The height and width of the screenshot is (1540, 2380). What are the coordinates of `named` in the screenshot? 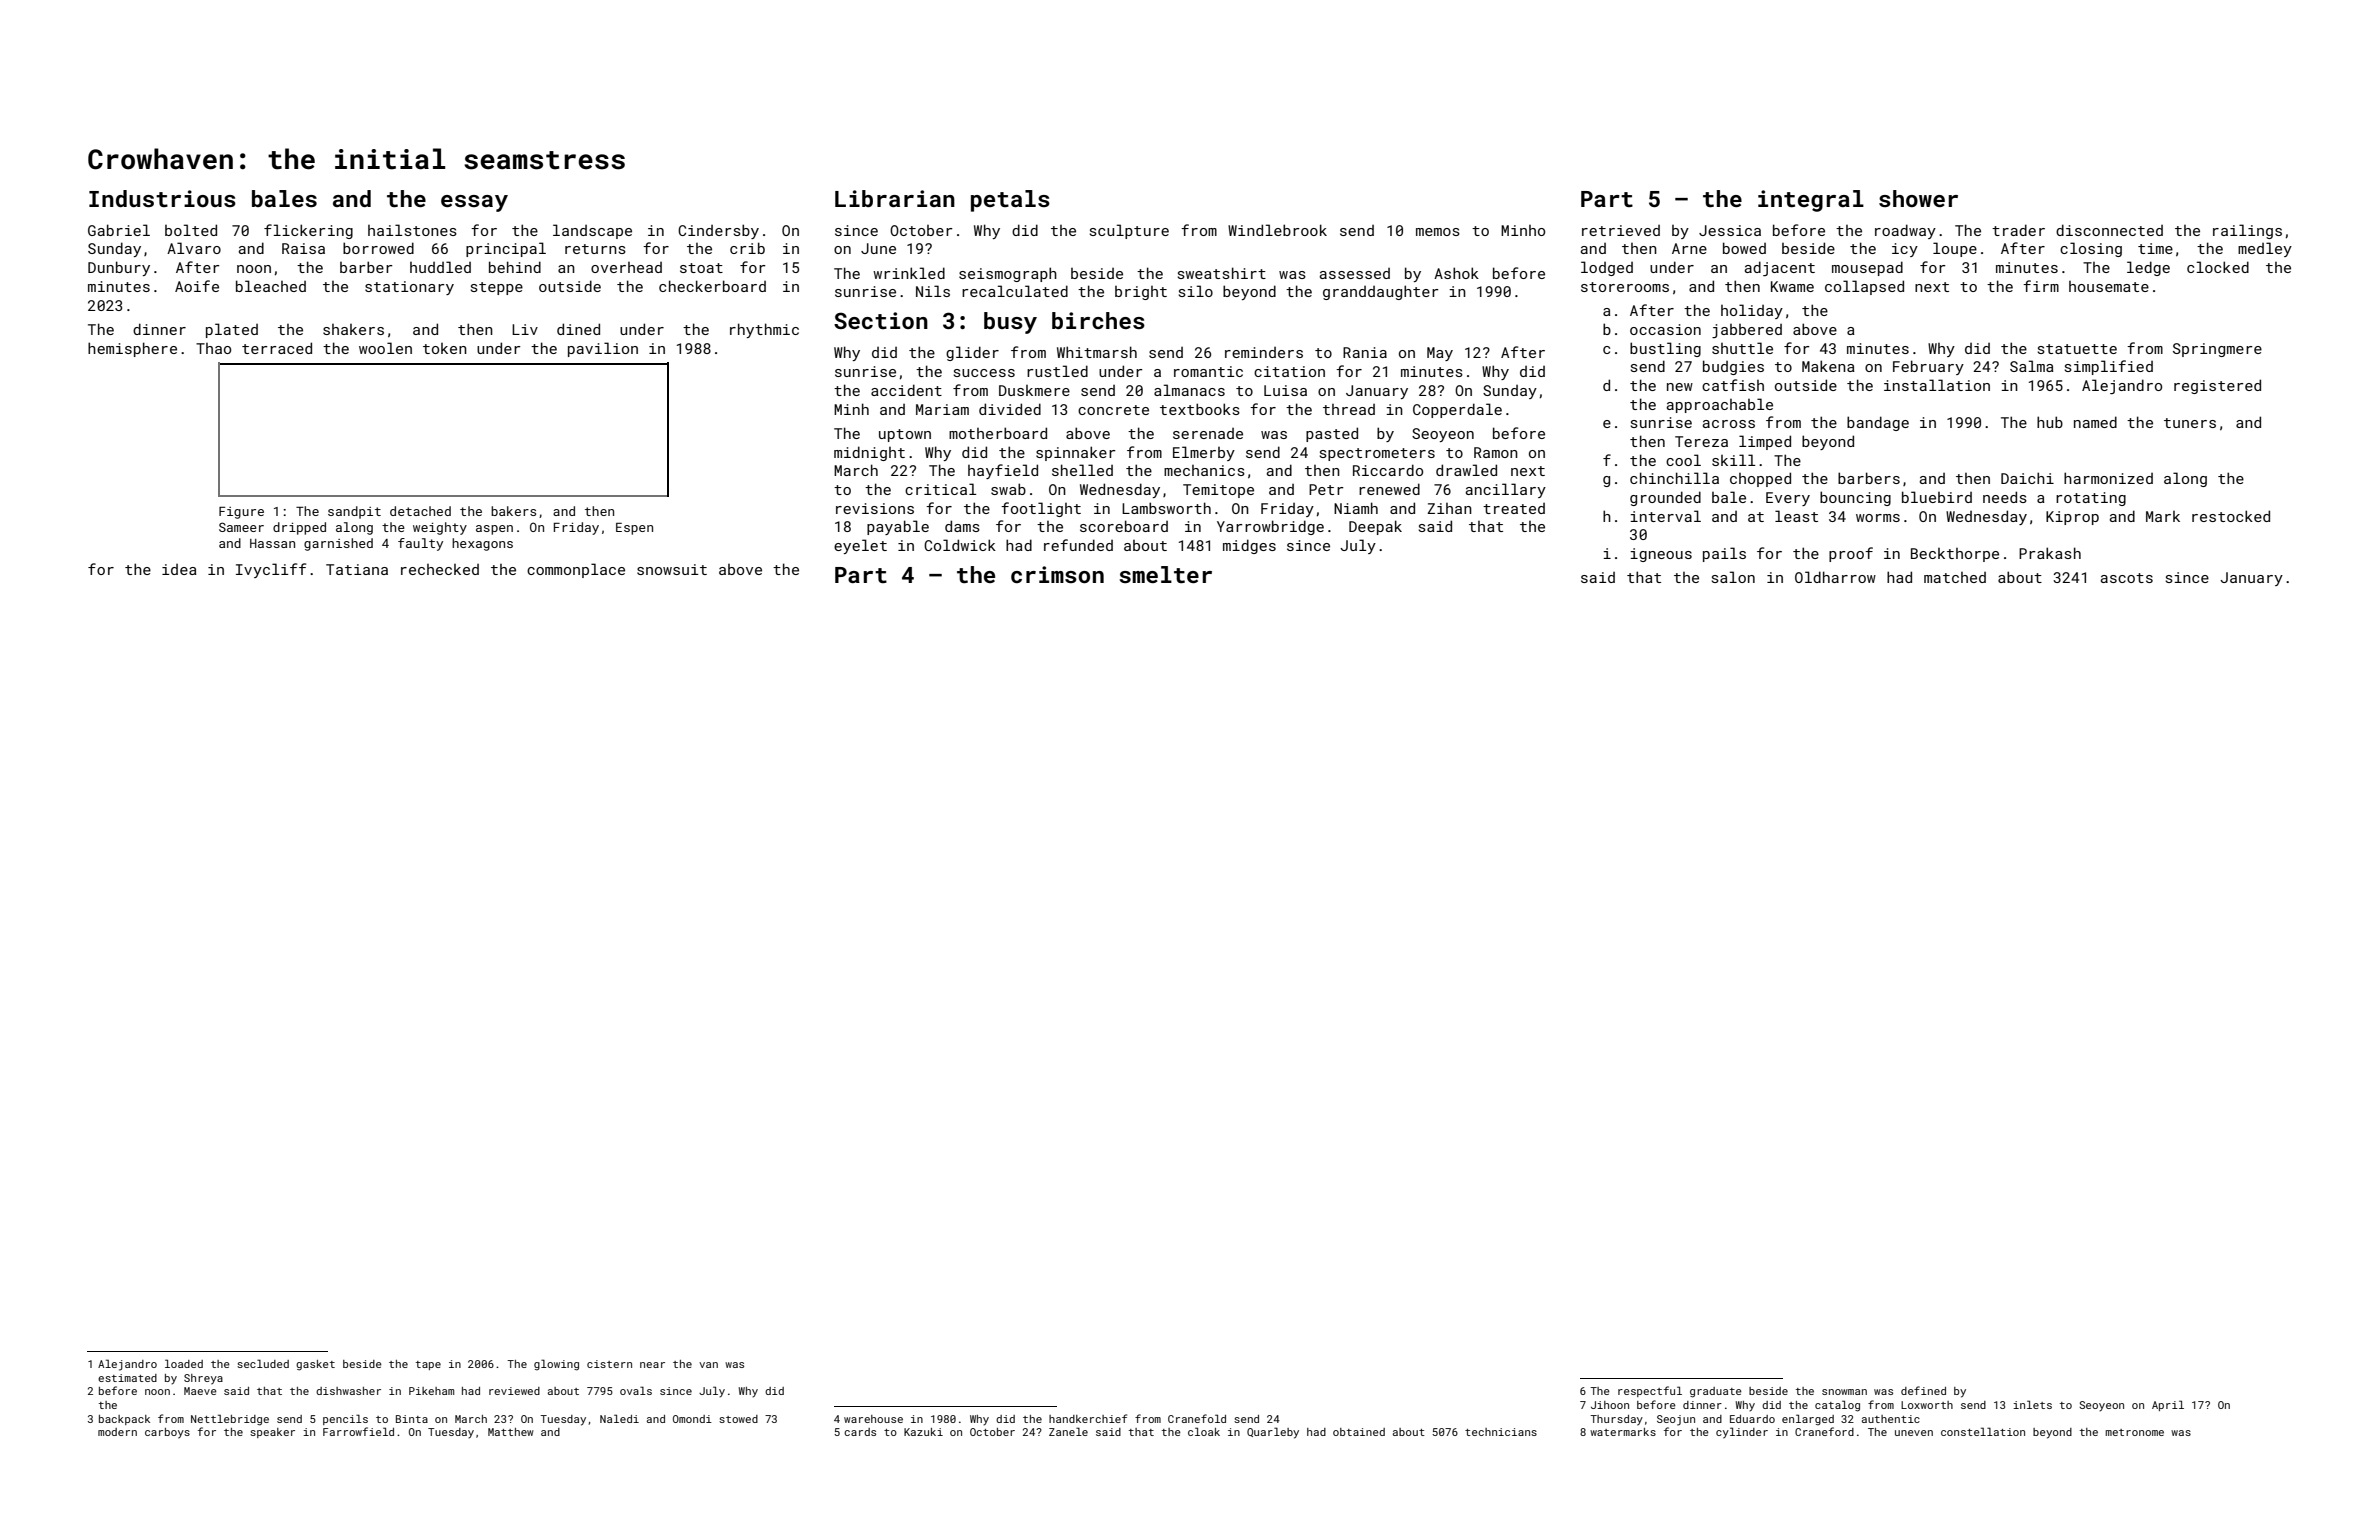 It's located at (2095, 422).
